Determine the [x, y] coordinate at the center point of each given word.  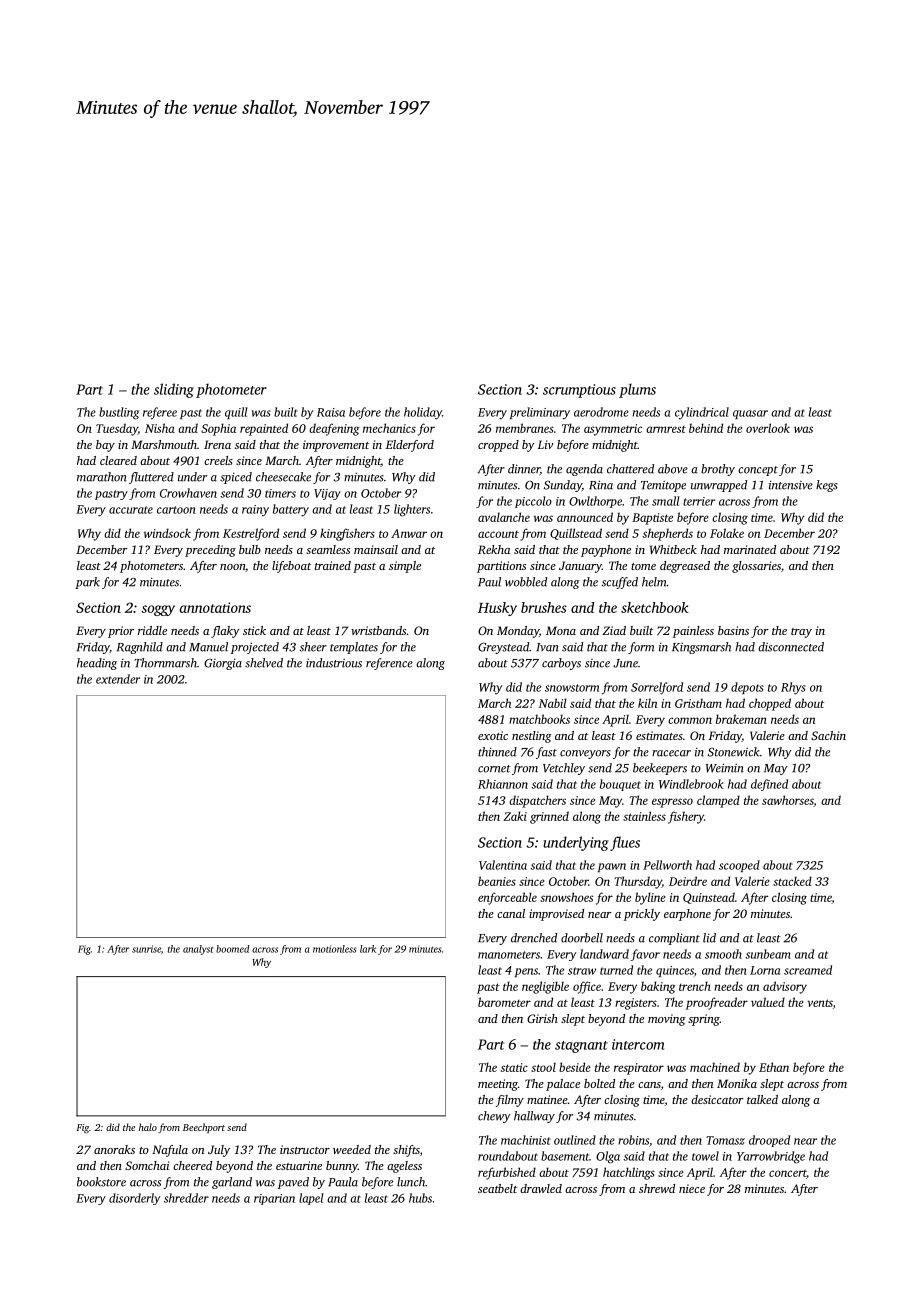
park [87, 583]
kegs [827, 486]
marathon [102, 477]
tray [801, 633]
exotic [493, 735]
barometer [504, 1002]
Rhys [793, 688]
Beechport [204, 1128]
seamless [328, 549]
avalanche [504, 517]
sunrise [146, 949]
